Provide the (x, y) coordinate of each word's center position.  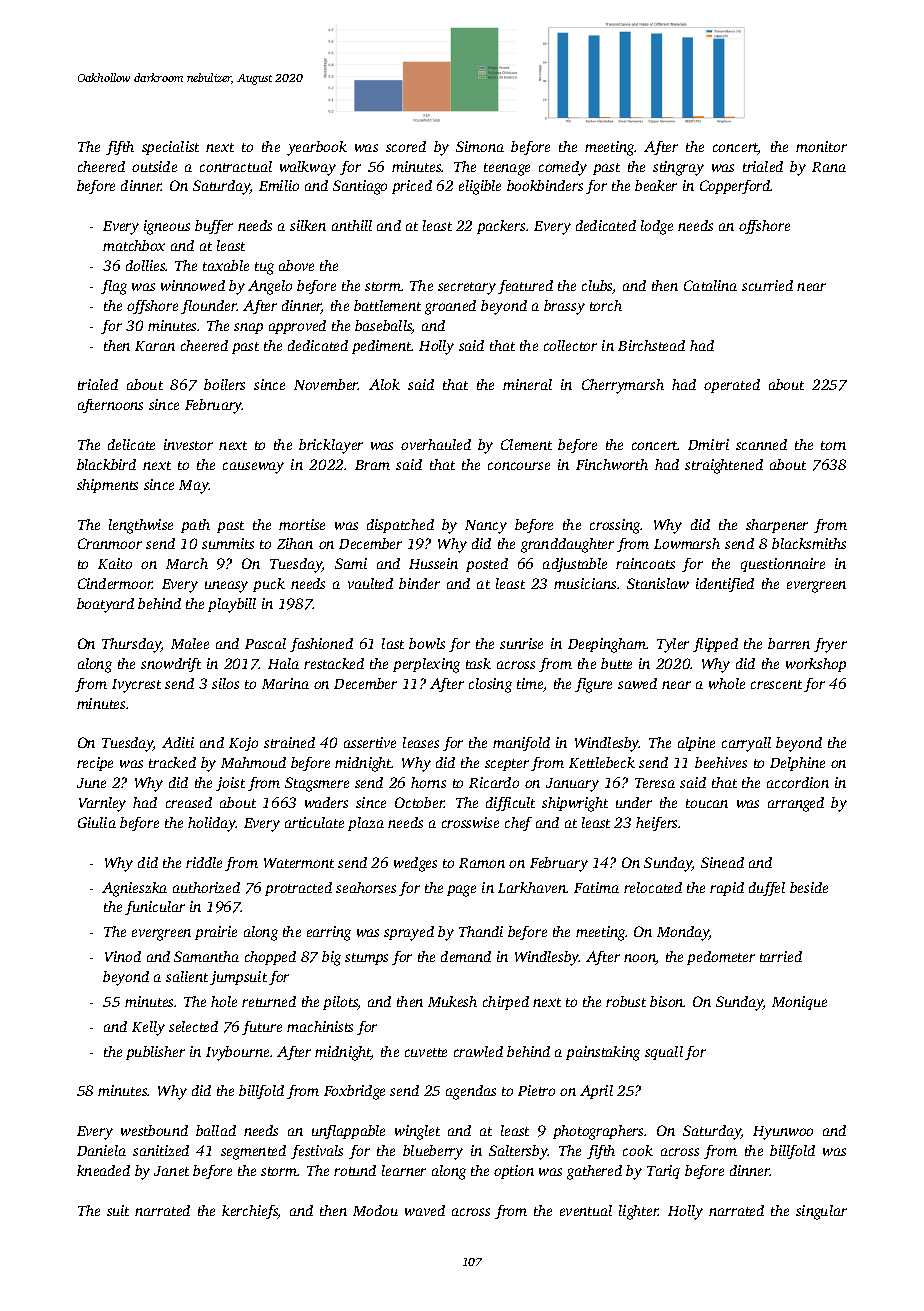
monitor (821, 146)
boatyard (105, 605)
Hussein (433, 563)
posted (487, 565)
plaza (366, 824)
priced (412, 187)
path (195, 526)
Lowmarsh (687, 543)
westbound (154, 1130)
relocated (653, 887)
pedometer (721, 958)
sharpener (777, 526)
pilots (340, 1003)
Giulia (97, 822)
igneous (167, 227)
